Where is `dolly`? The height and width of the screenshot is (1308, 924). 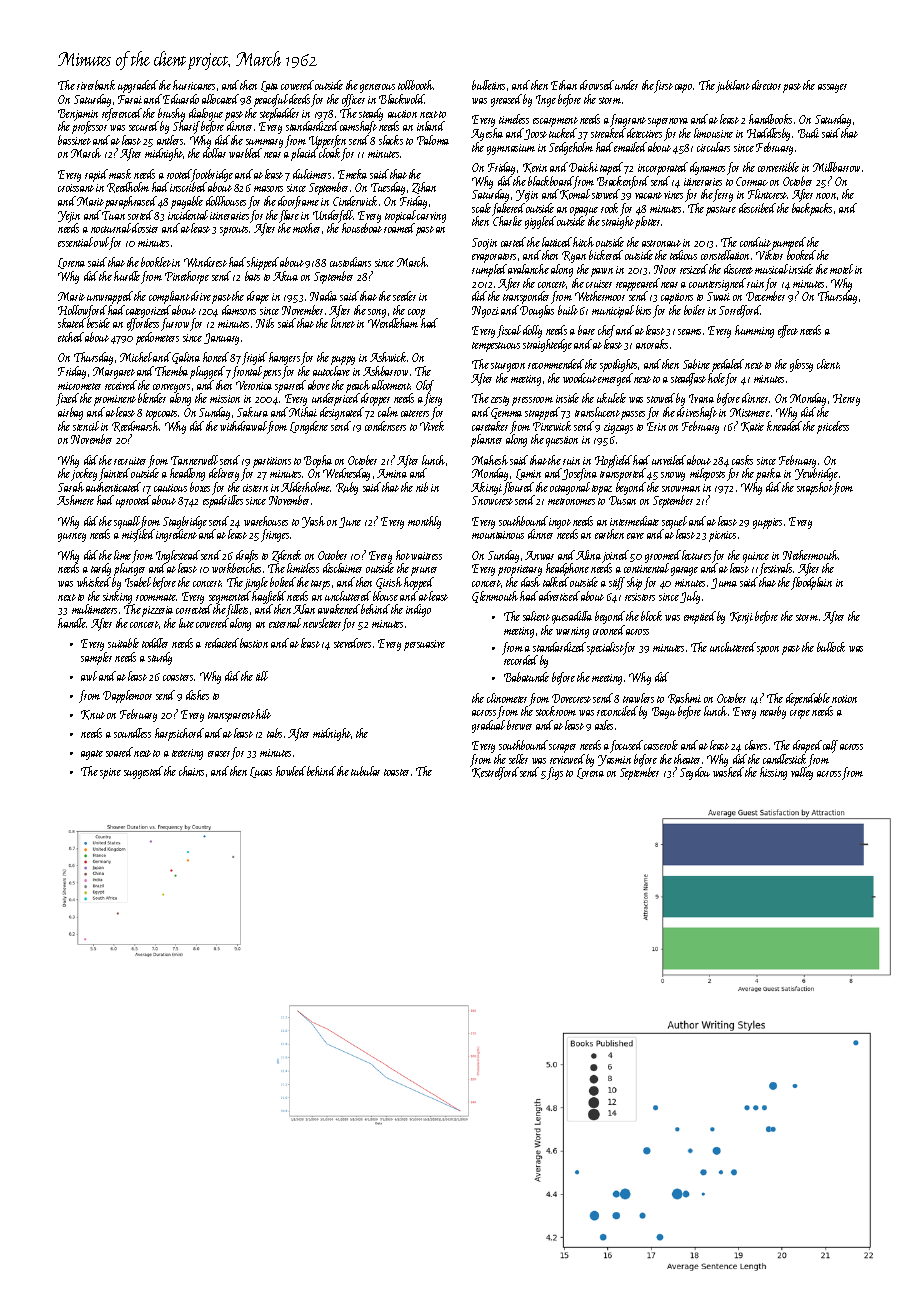
dolly is located at coordinates (532, 331).
